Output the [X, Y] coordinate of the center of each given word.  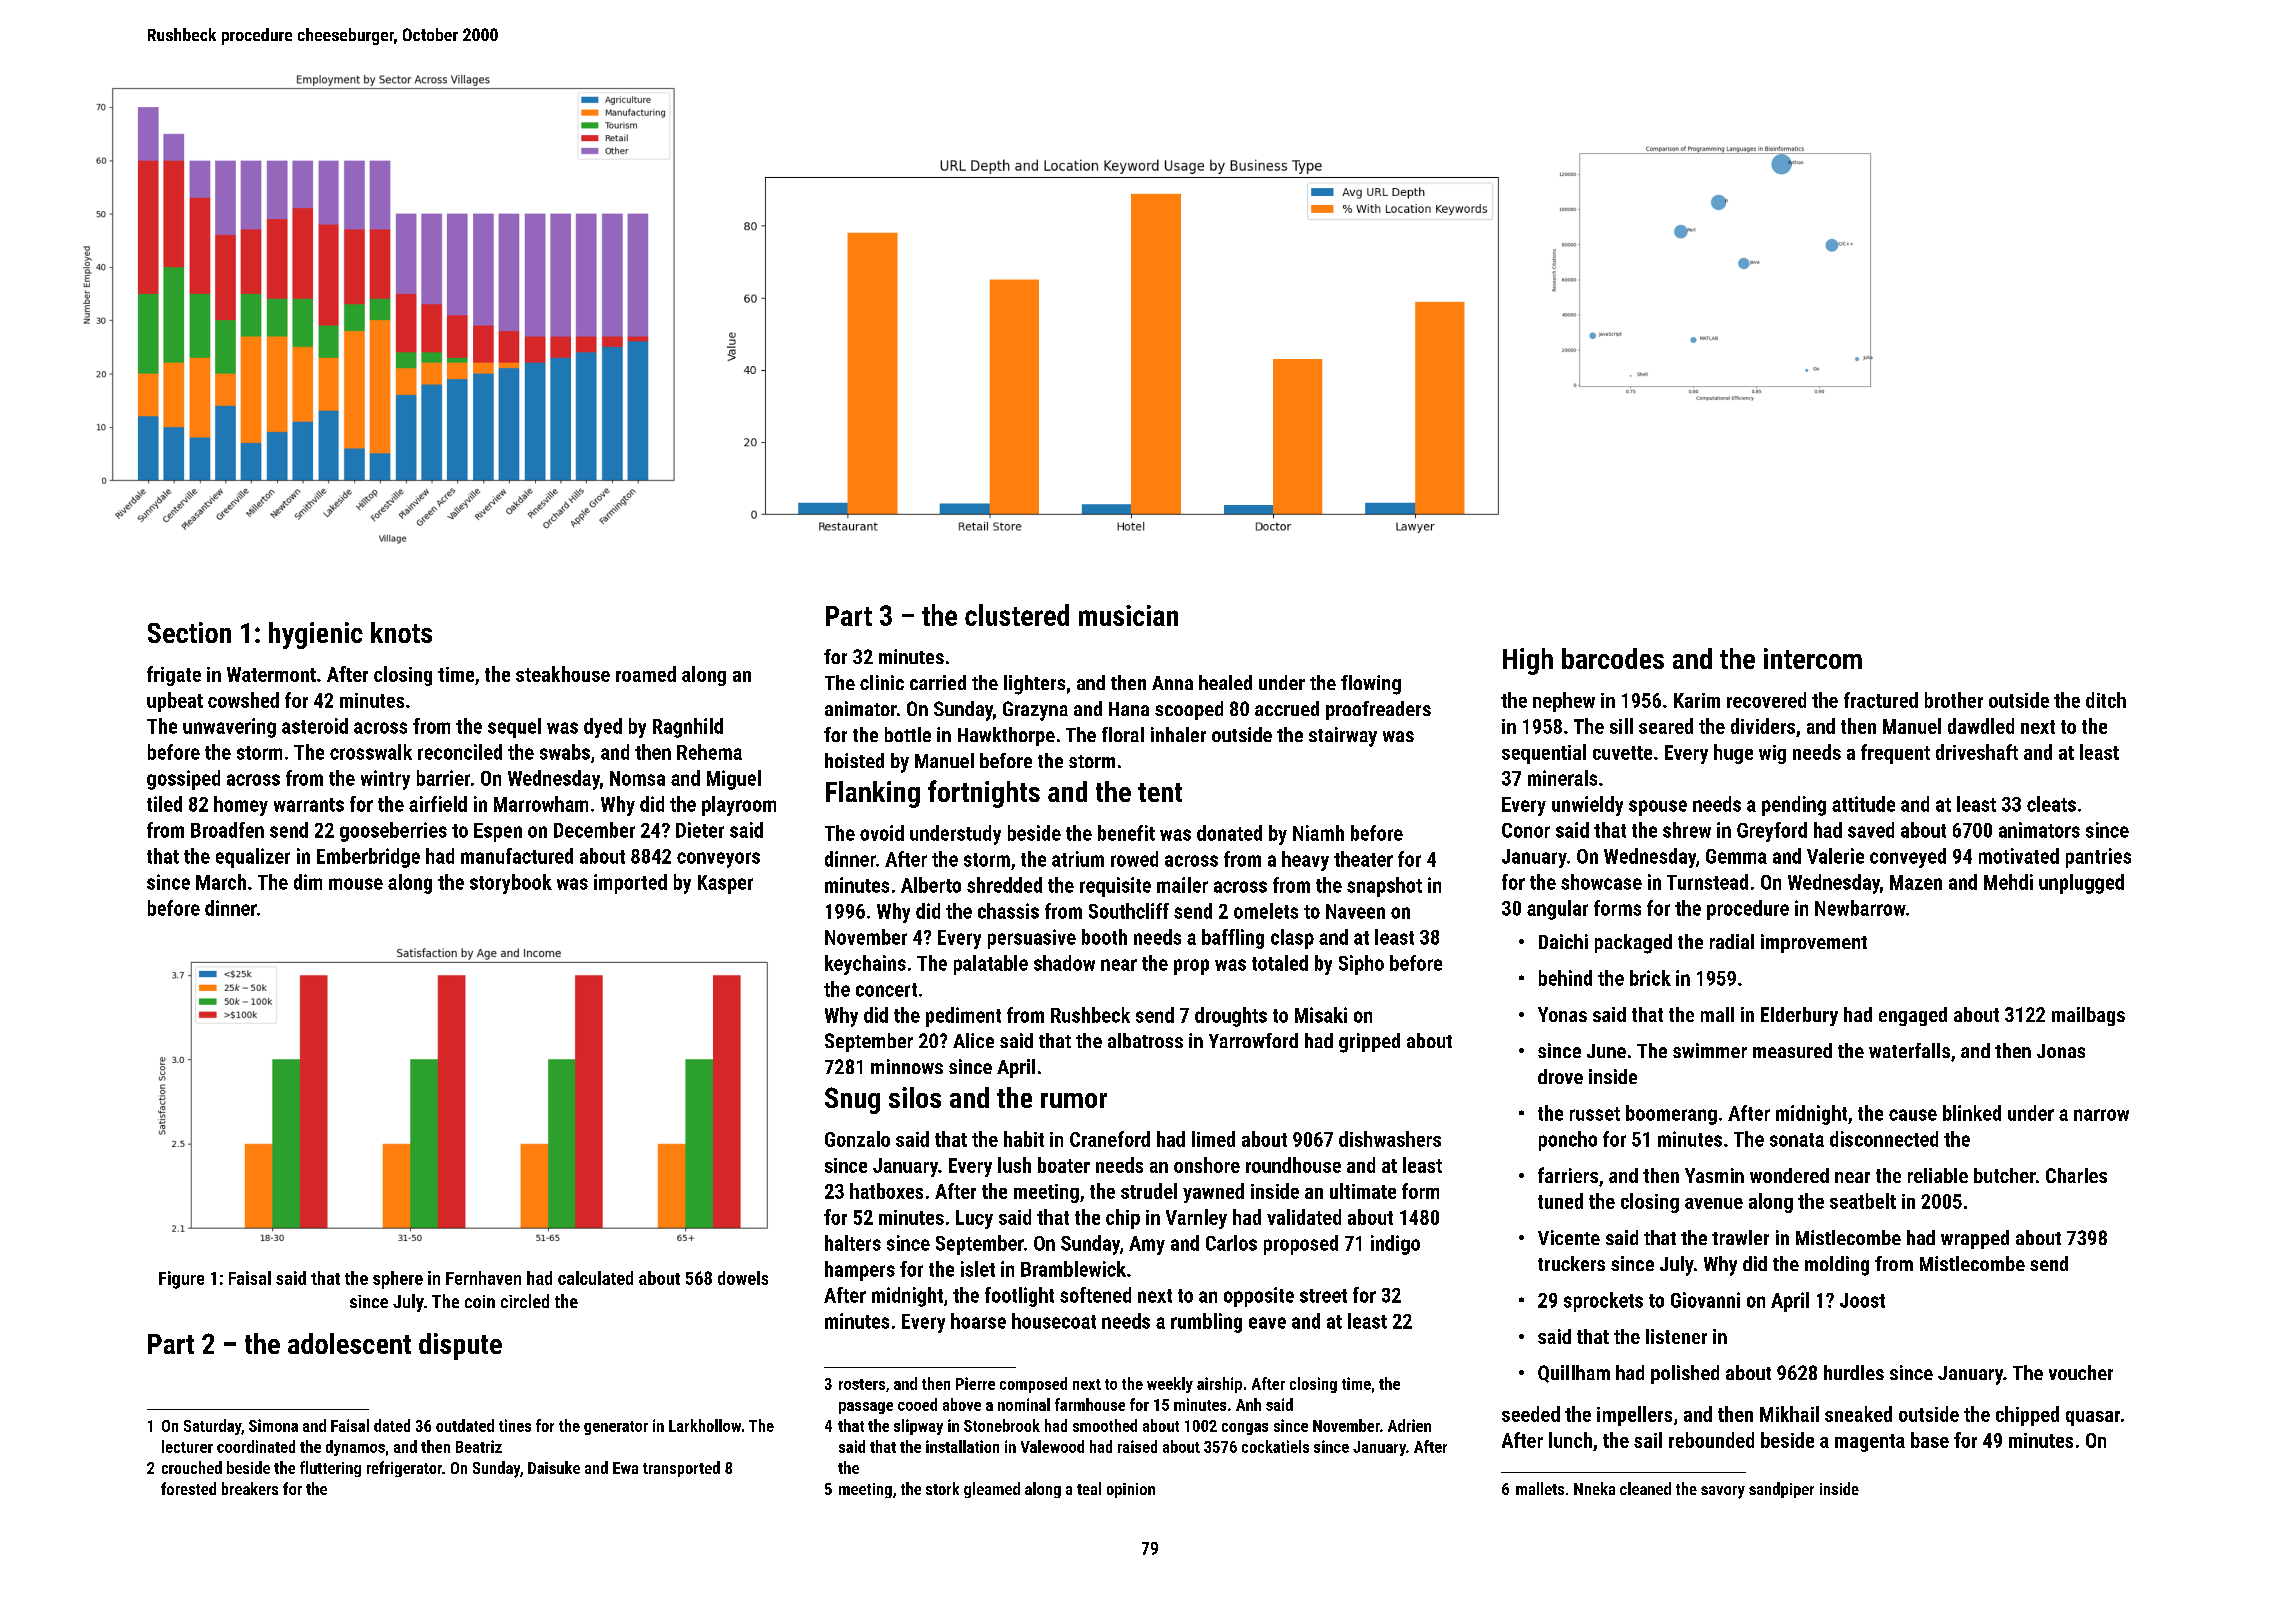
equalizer [253, 858]
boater [1064, 1165]
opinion [1131, 1490]
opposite [1259, 1297]
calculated [595, 1278]
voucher [2081, 1372]
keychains [865, 965]
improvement [1814, 943]
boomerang [1671, 1115]
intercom [1813, 658]
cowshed [243, 700]
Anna [1172, 683]
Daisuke [554, 1467]
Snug [852, 1100]
